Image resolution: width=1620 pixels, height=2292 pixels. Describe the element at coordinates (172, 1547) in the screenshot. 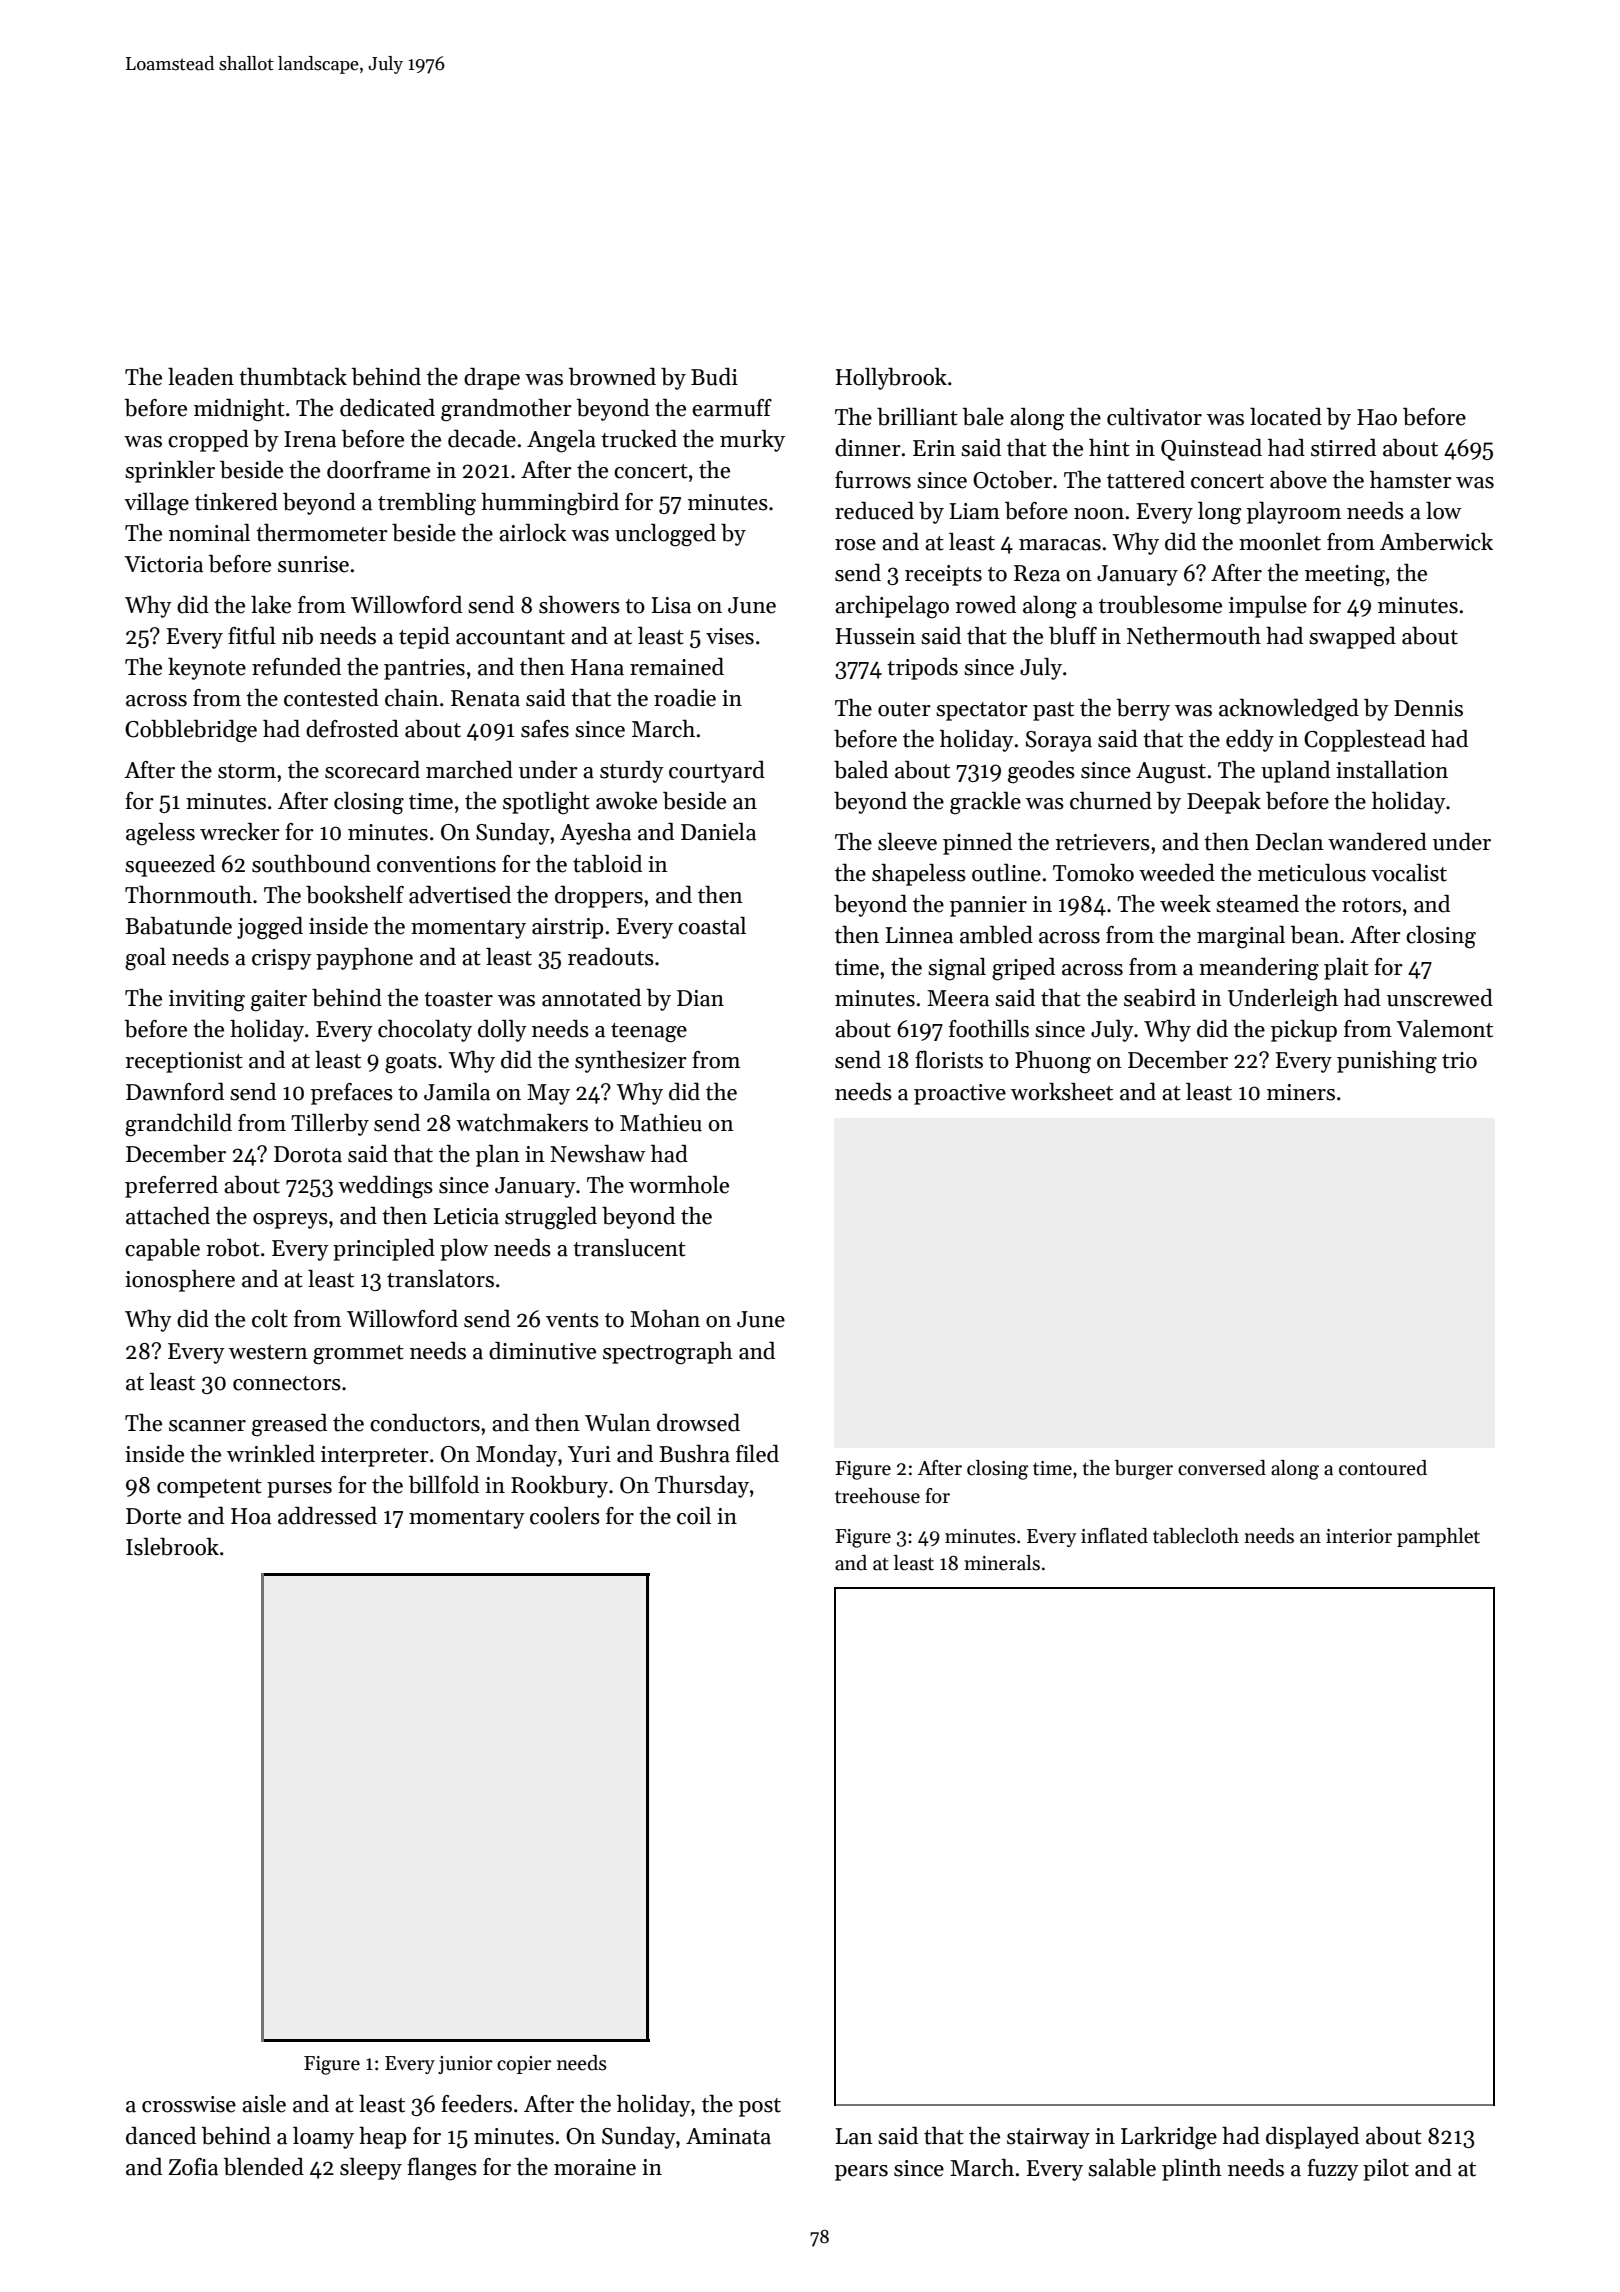

I see `Islebrook` at that location.
